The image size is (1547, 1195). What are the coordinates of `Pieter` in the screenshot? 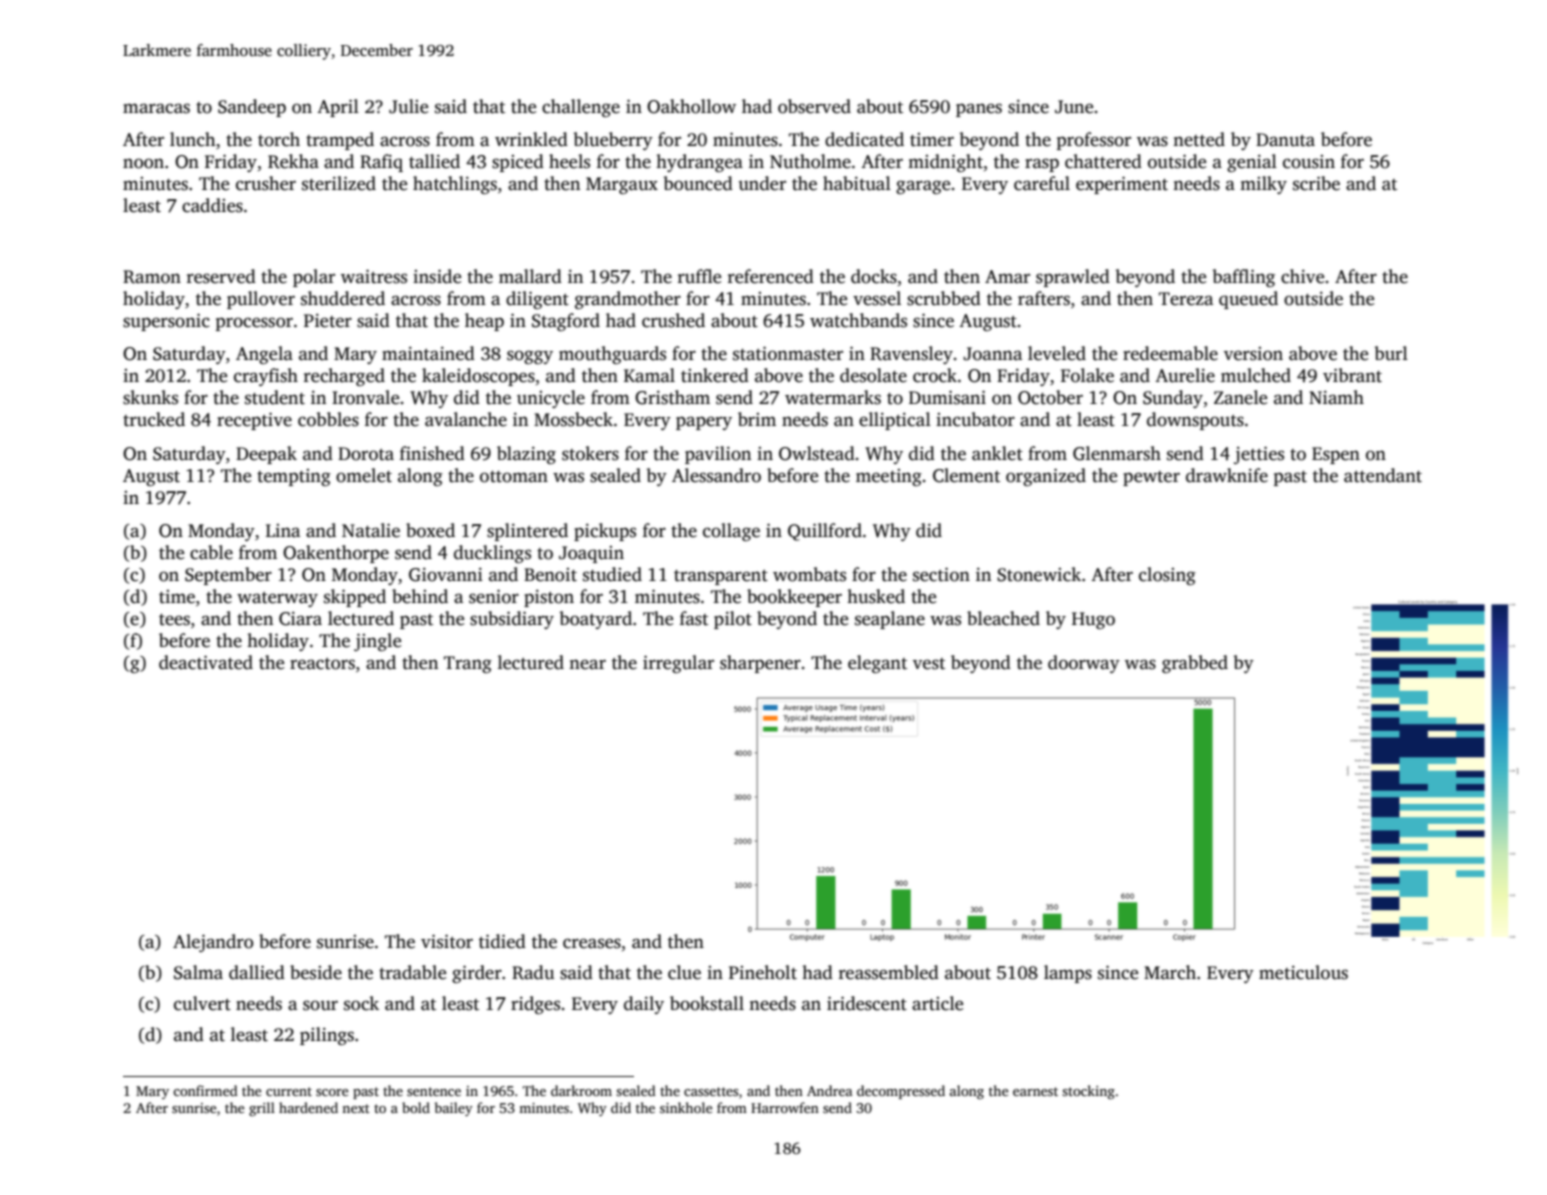 It's located at (328, 321).
